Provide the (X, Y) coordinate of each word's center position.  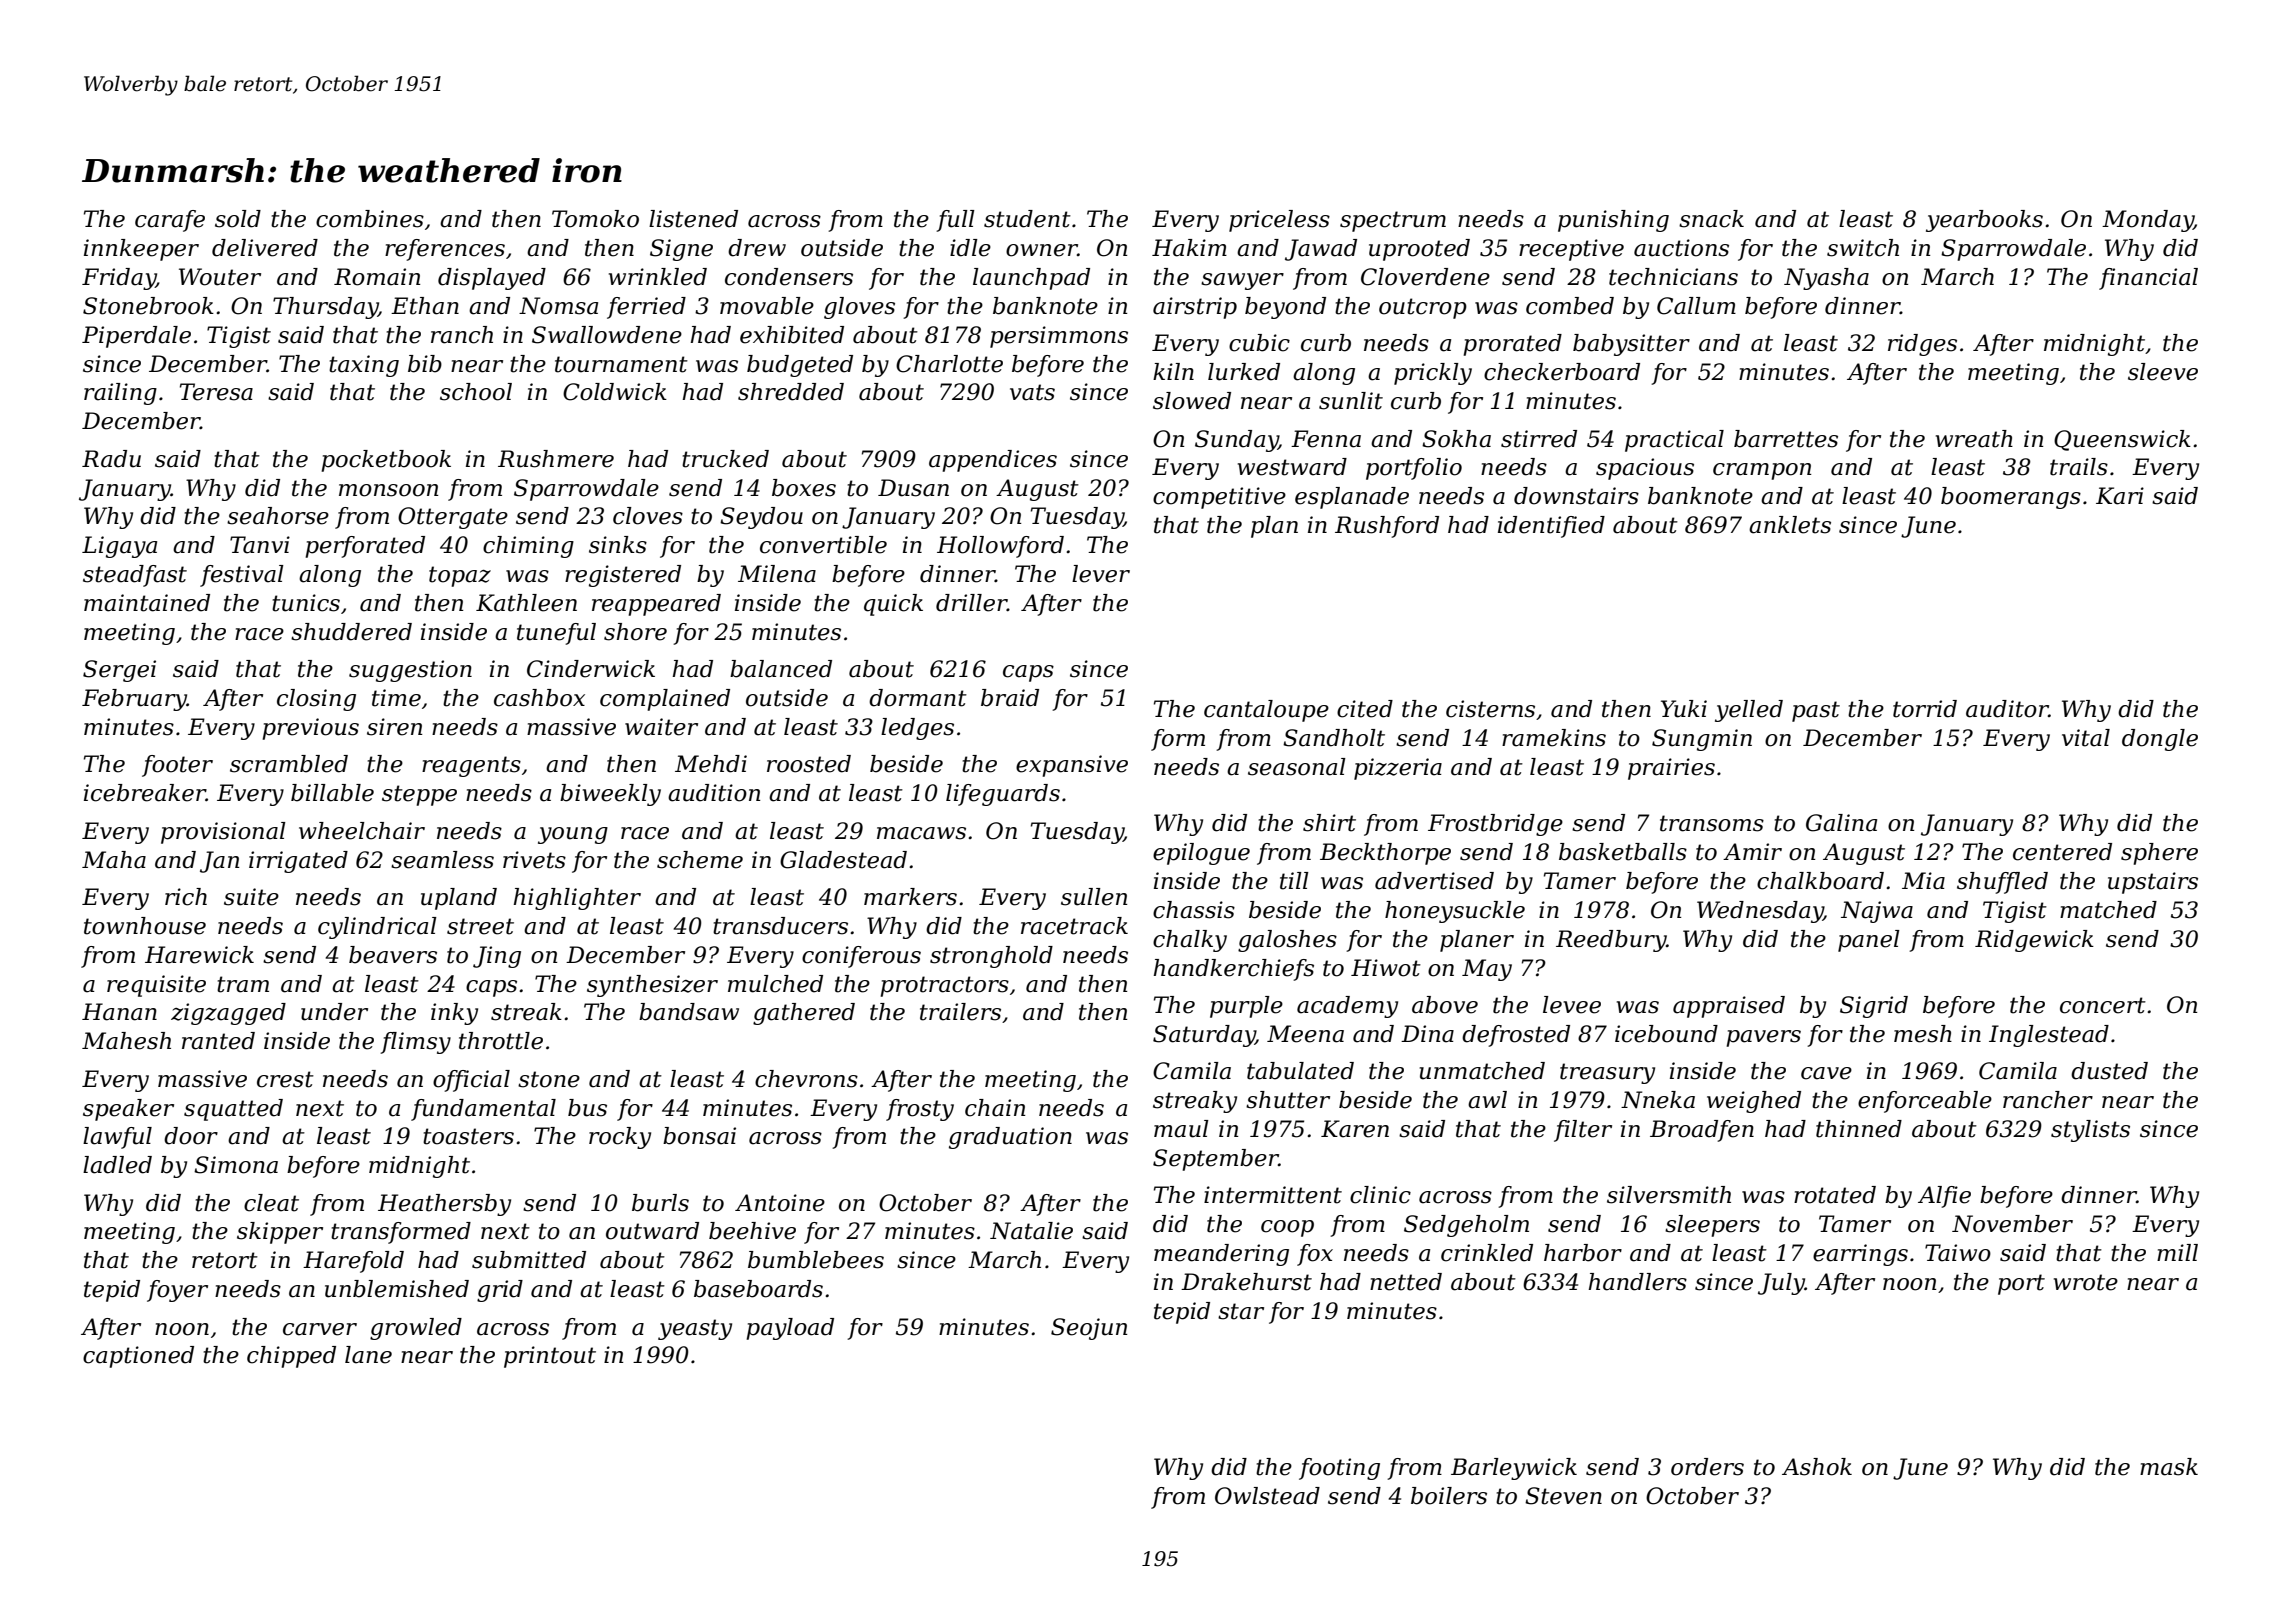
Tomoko (595, 219)
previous (311, 729)
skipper (280, 1233)
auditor (2007, 709)
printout (550, 1357)
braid (1010, 698)
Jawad (1321, 250)
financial (2148, 279)
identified (1551, 527)
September (1216, 1160)
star (1241, 1311)
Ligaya (119, 547)
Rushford (1387, 527)
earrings (1860, 1255)
